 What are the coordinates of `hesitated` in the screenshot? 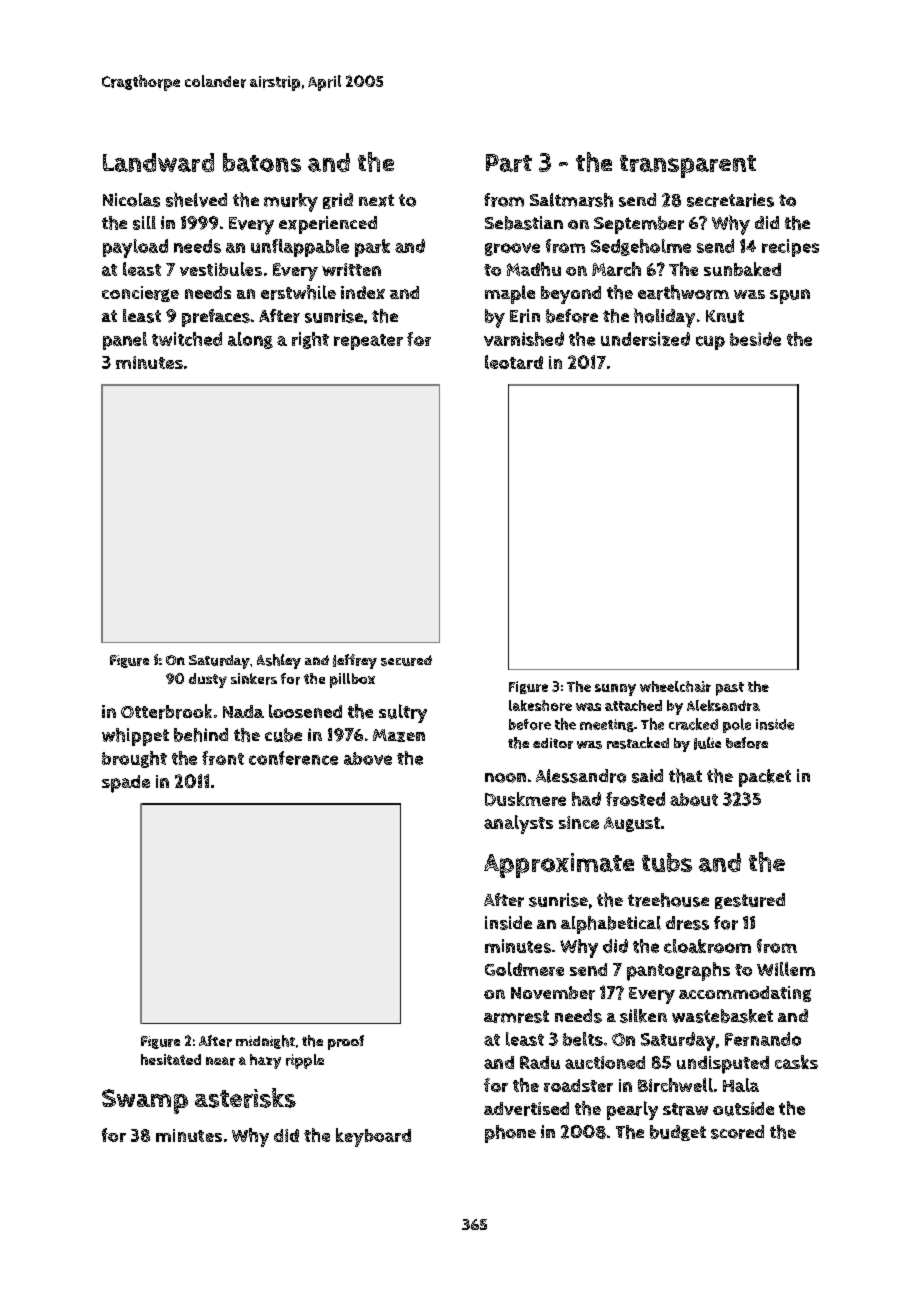 It's located at (171, 1059).
